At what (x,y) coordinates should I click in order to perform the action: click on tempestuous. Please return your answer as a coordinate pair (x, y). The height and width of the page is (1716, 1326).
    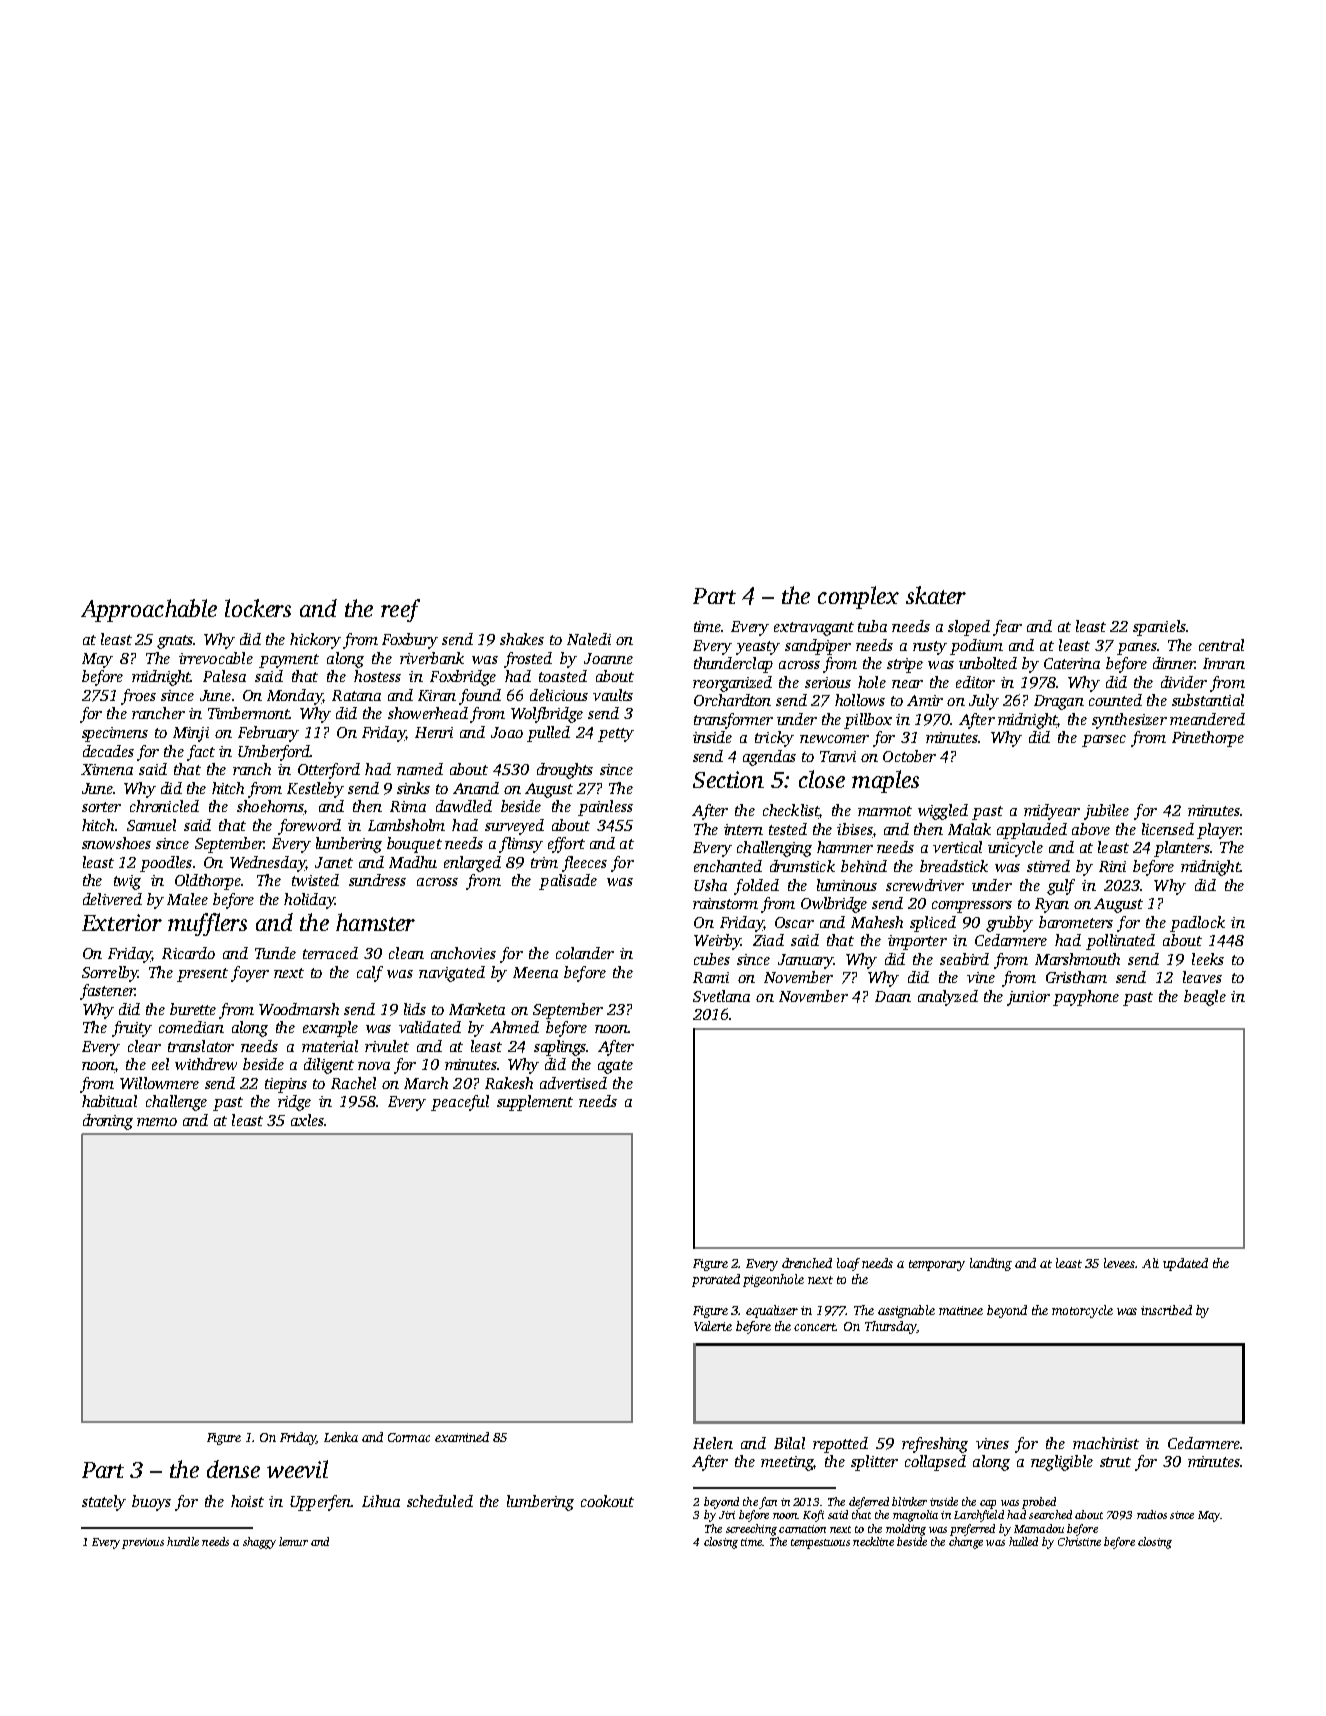
    Looking at the image, I should click on (820, 1544).
